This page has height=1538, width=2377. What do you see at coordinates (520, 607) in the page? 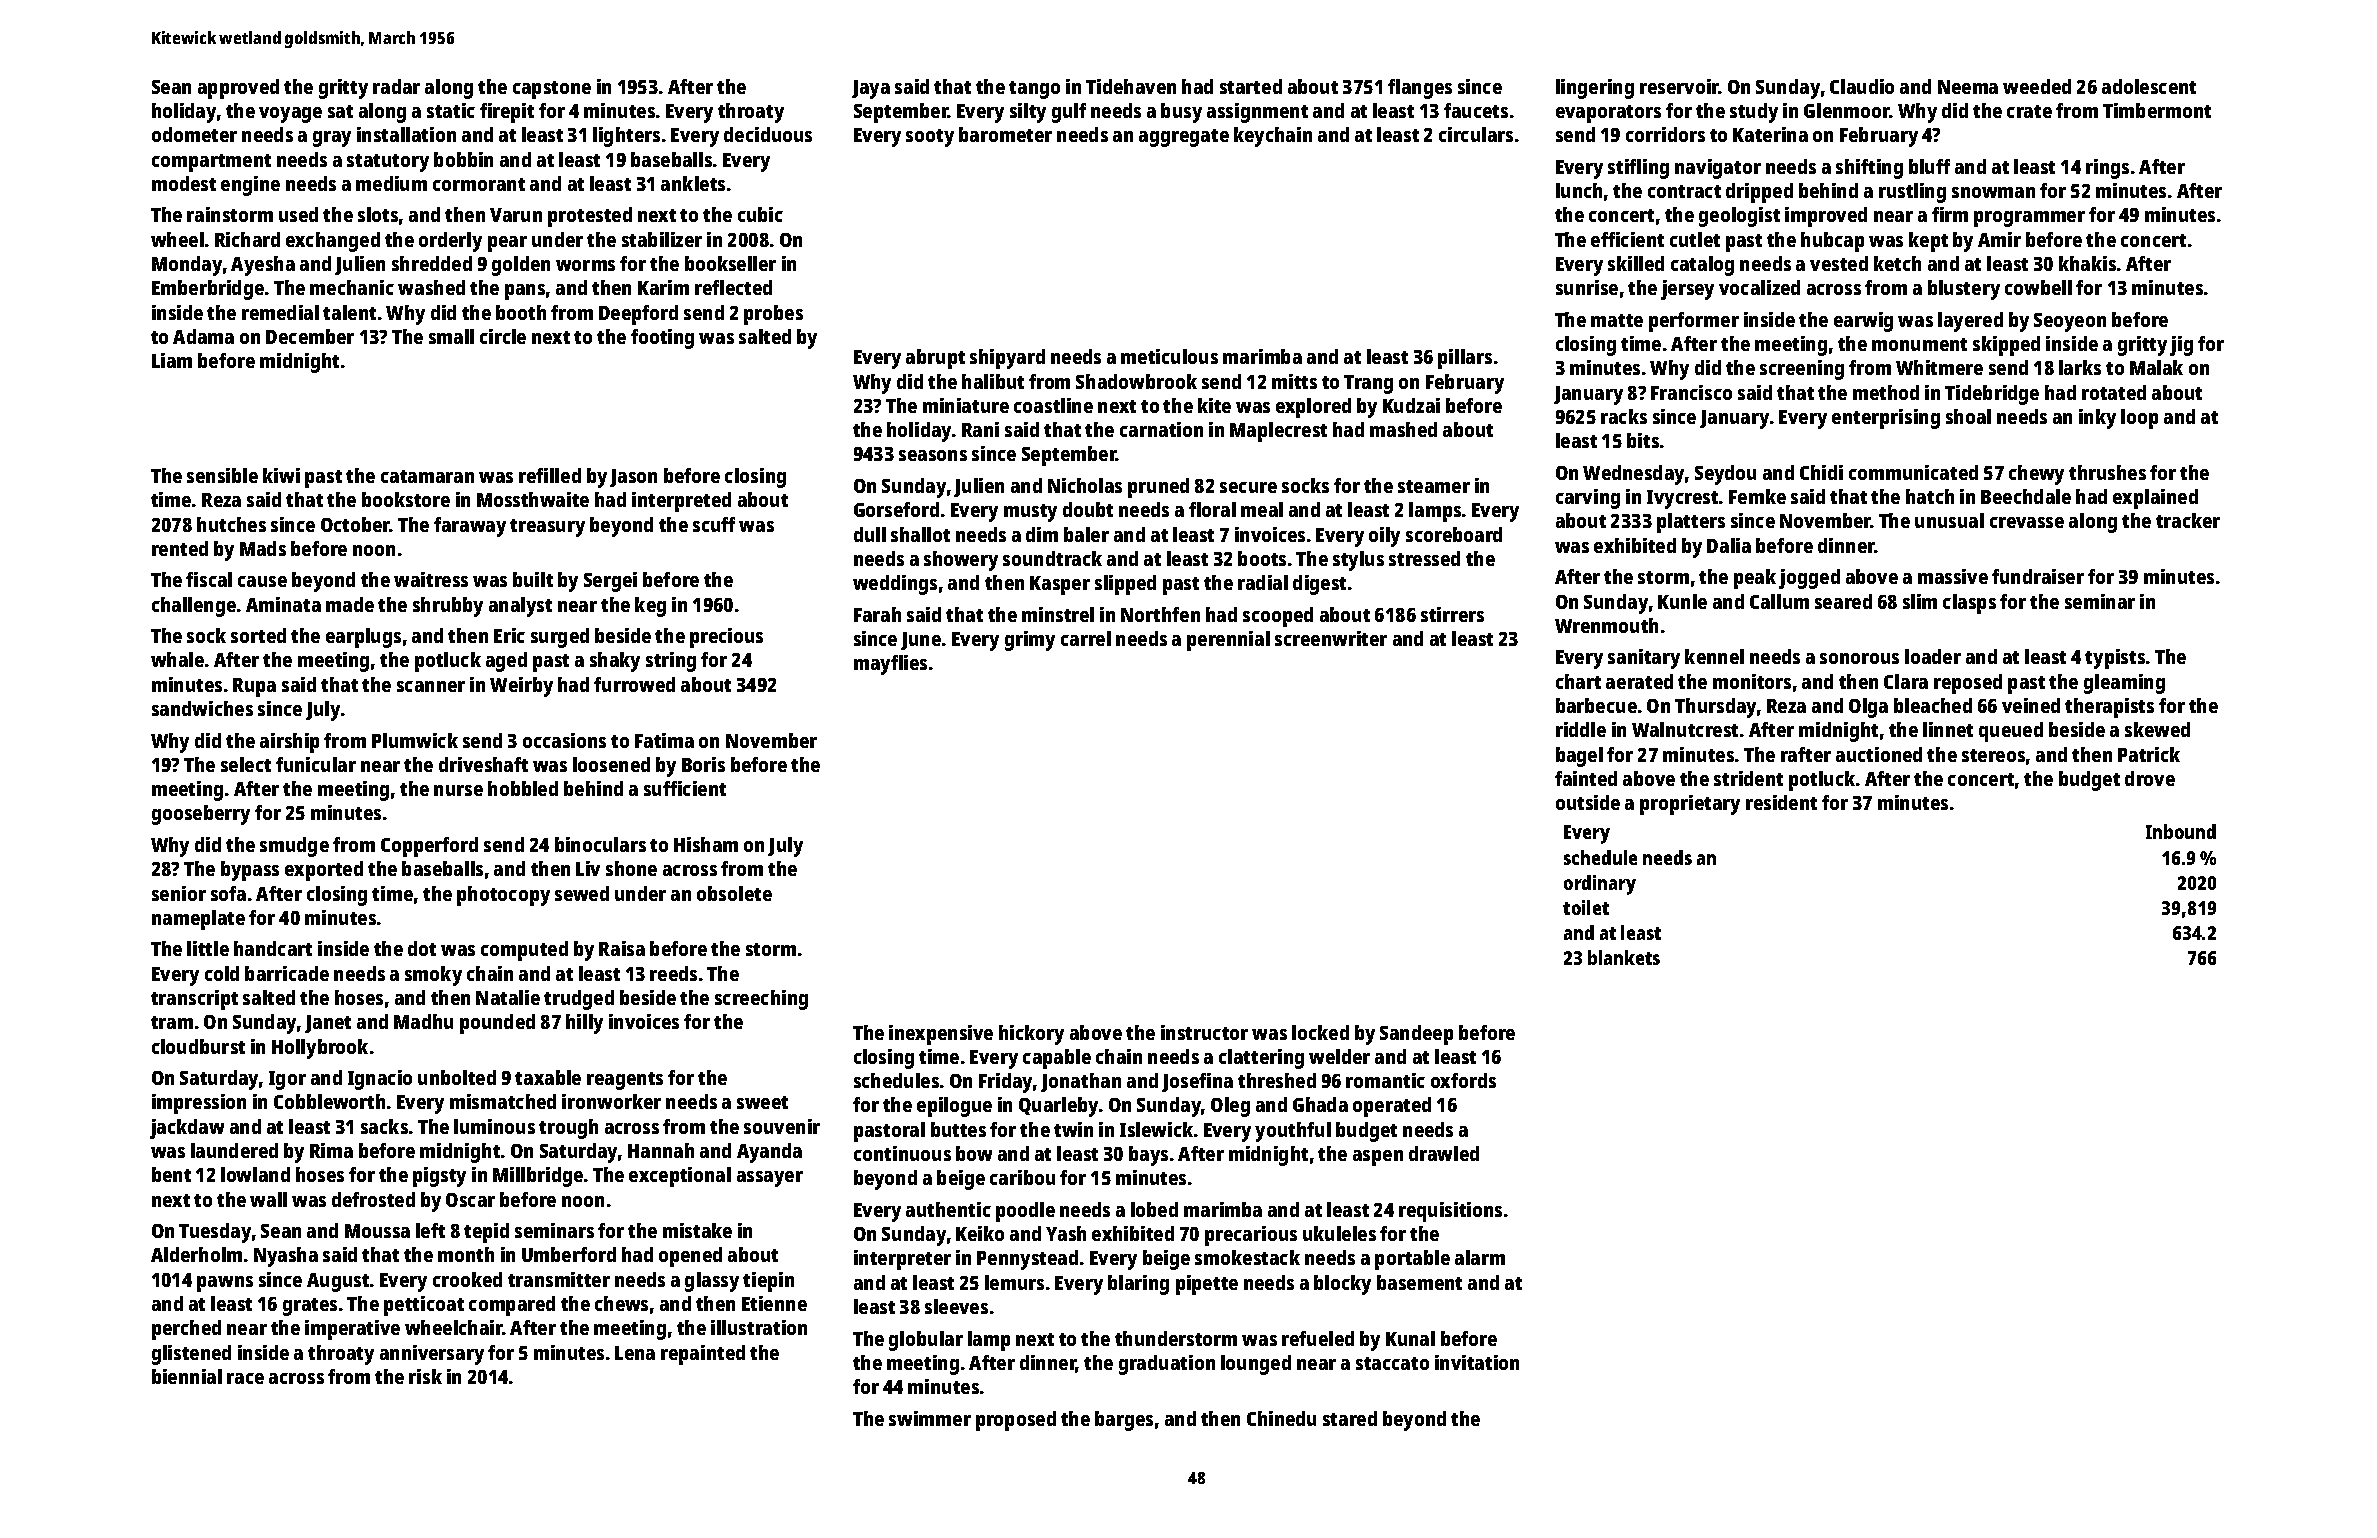
I see `analyst` at bounding box center [520, 607].
